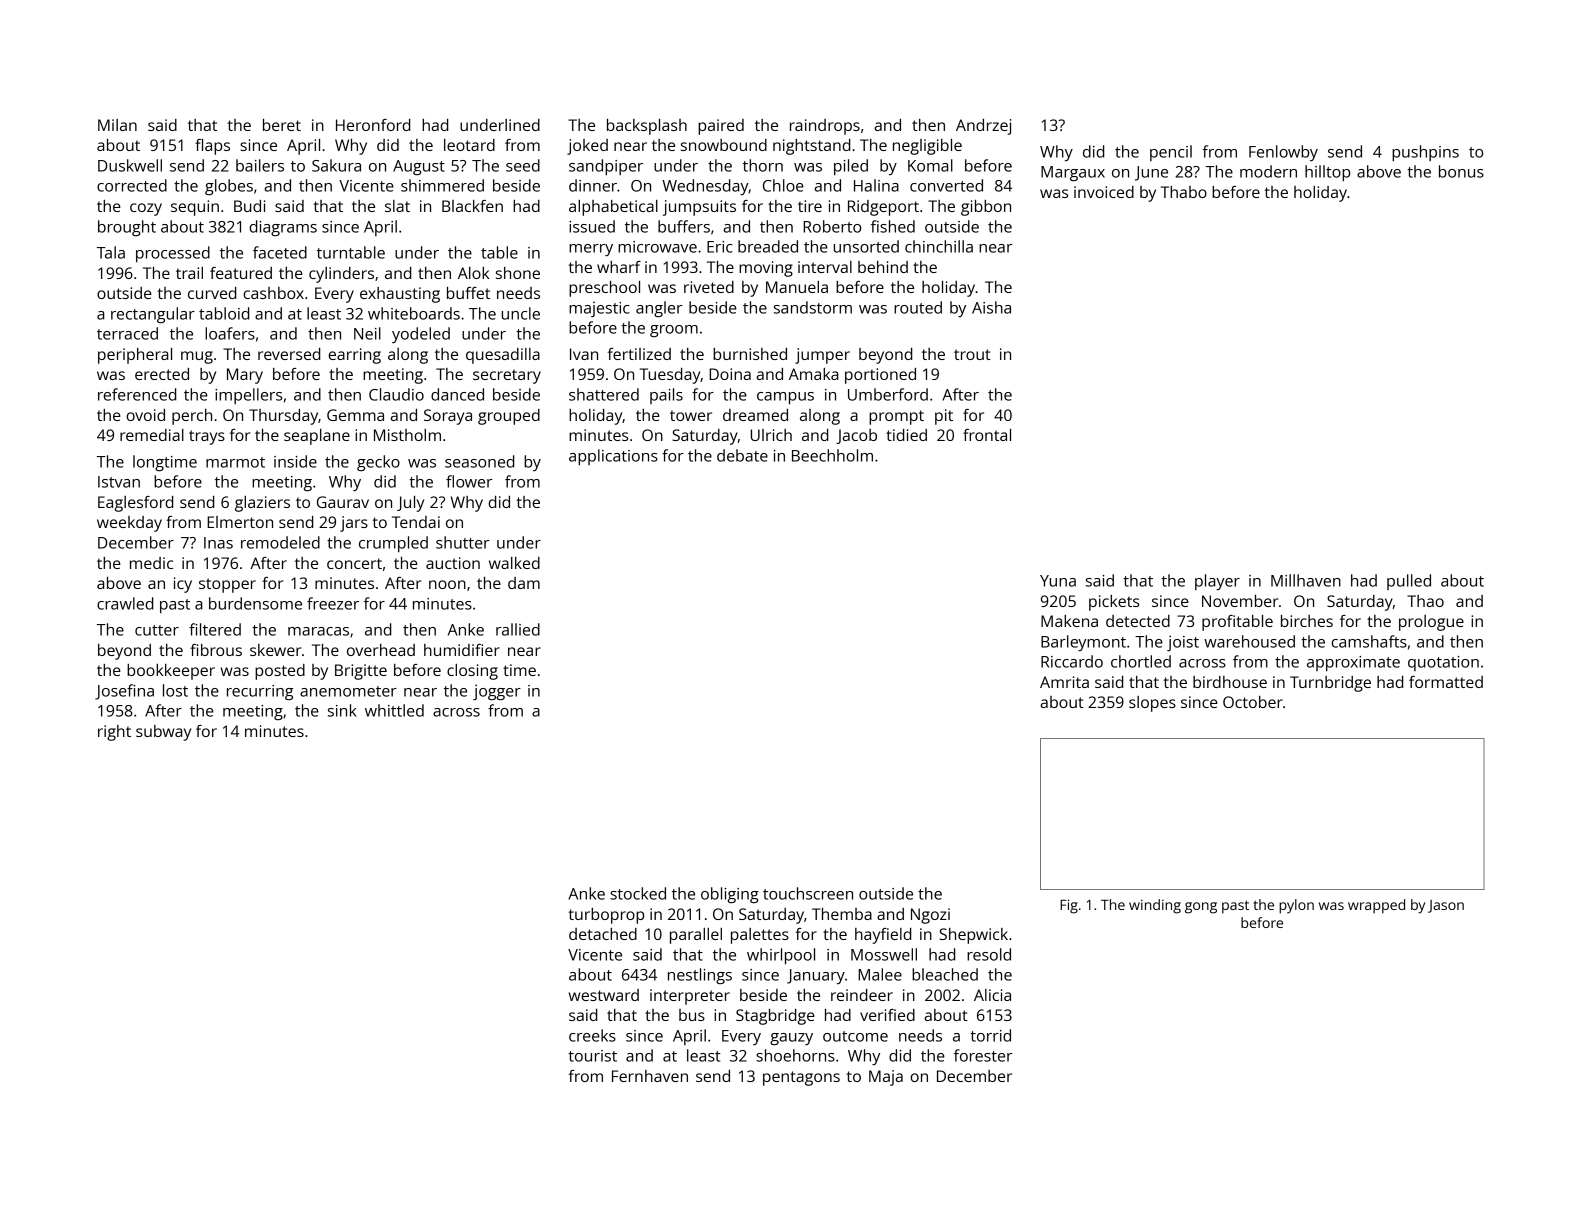 The height and width of the document is (1221, 1581). Describe the element at coordinates (991, 307) in the document. I see `Aisha` at that location.
